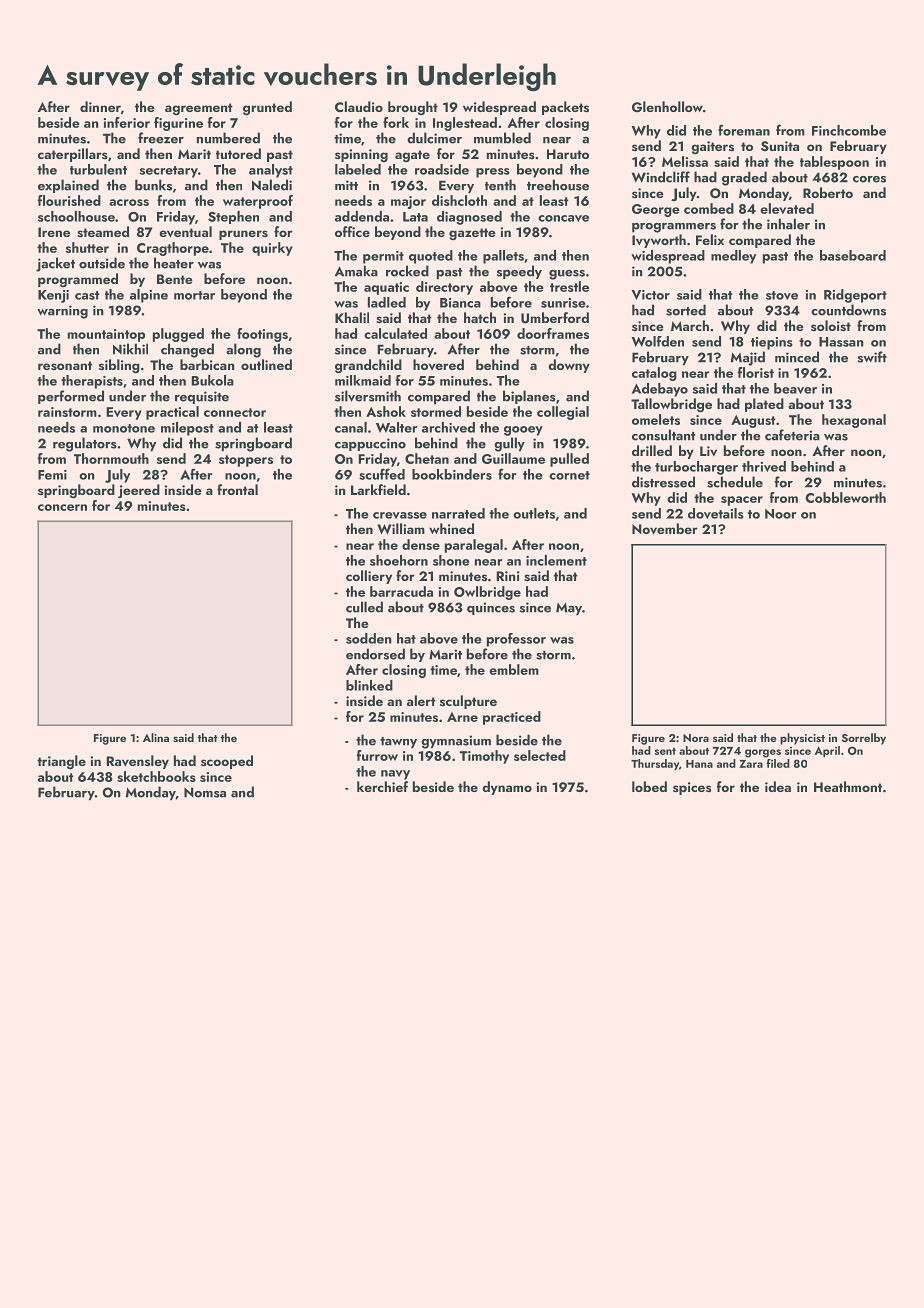 This page has width=924, height=1308. What do you see at coordinates (665, 529) in the page?
I see `November` at bounding box center [665, 529].
